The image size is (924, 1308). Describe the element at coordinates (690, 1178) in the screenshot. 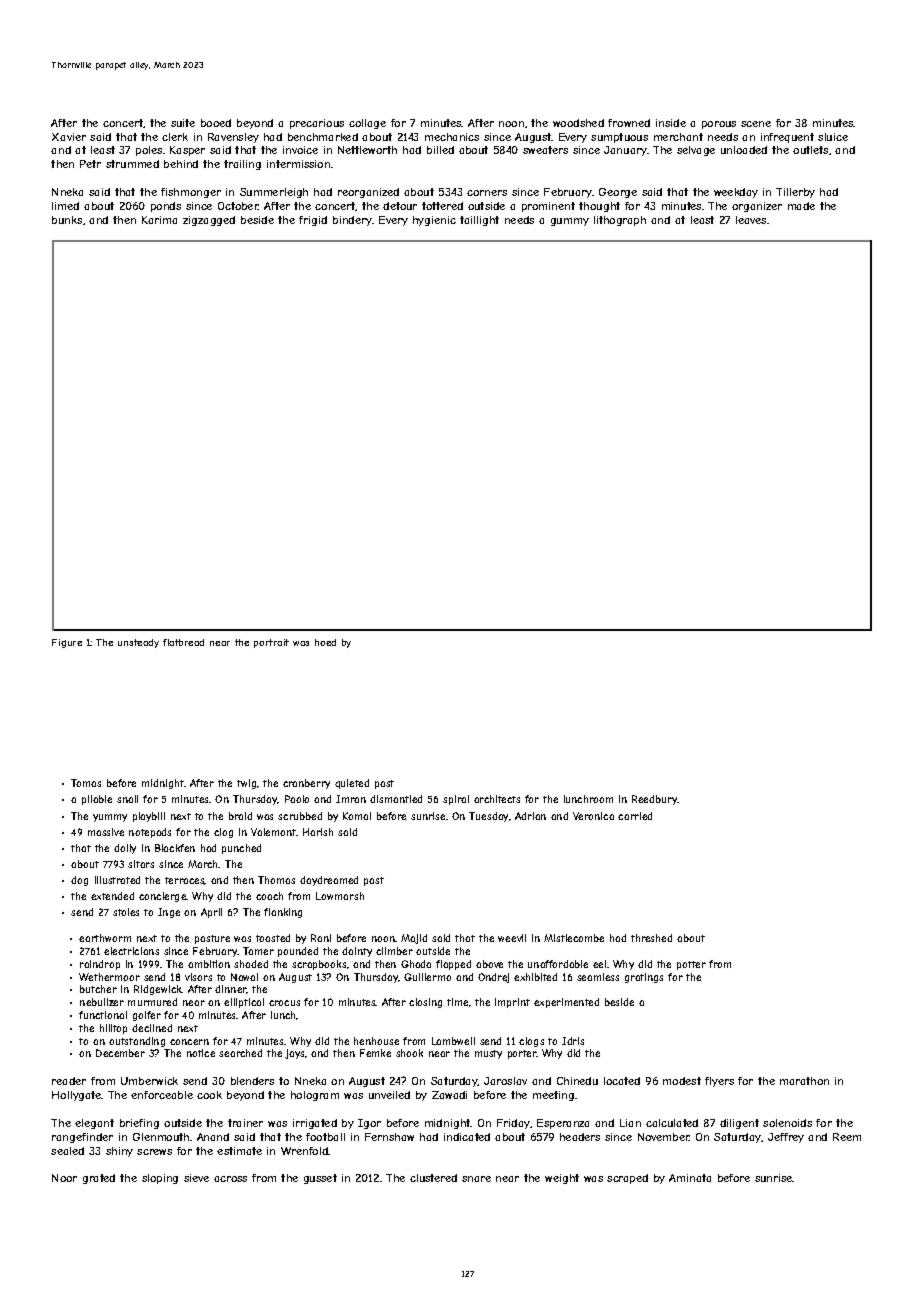

I see `Aminata` at that location.
